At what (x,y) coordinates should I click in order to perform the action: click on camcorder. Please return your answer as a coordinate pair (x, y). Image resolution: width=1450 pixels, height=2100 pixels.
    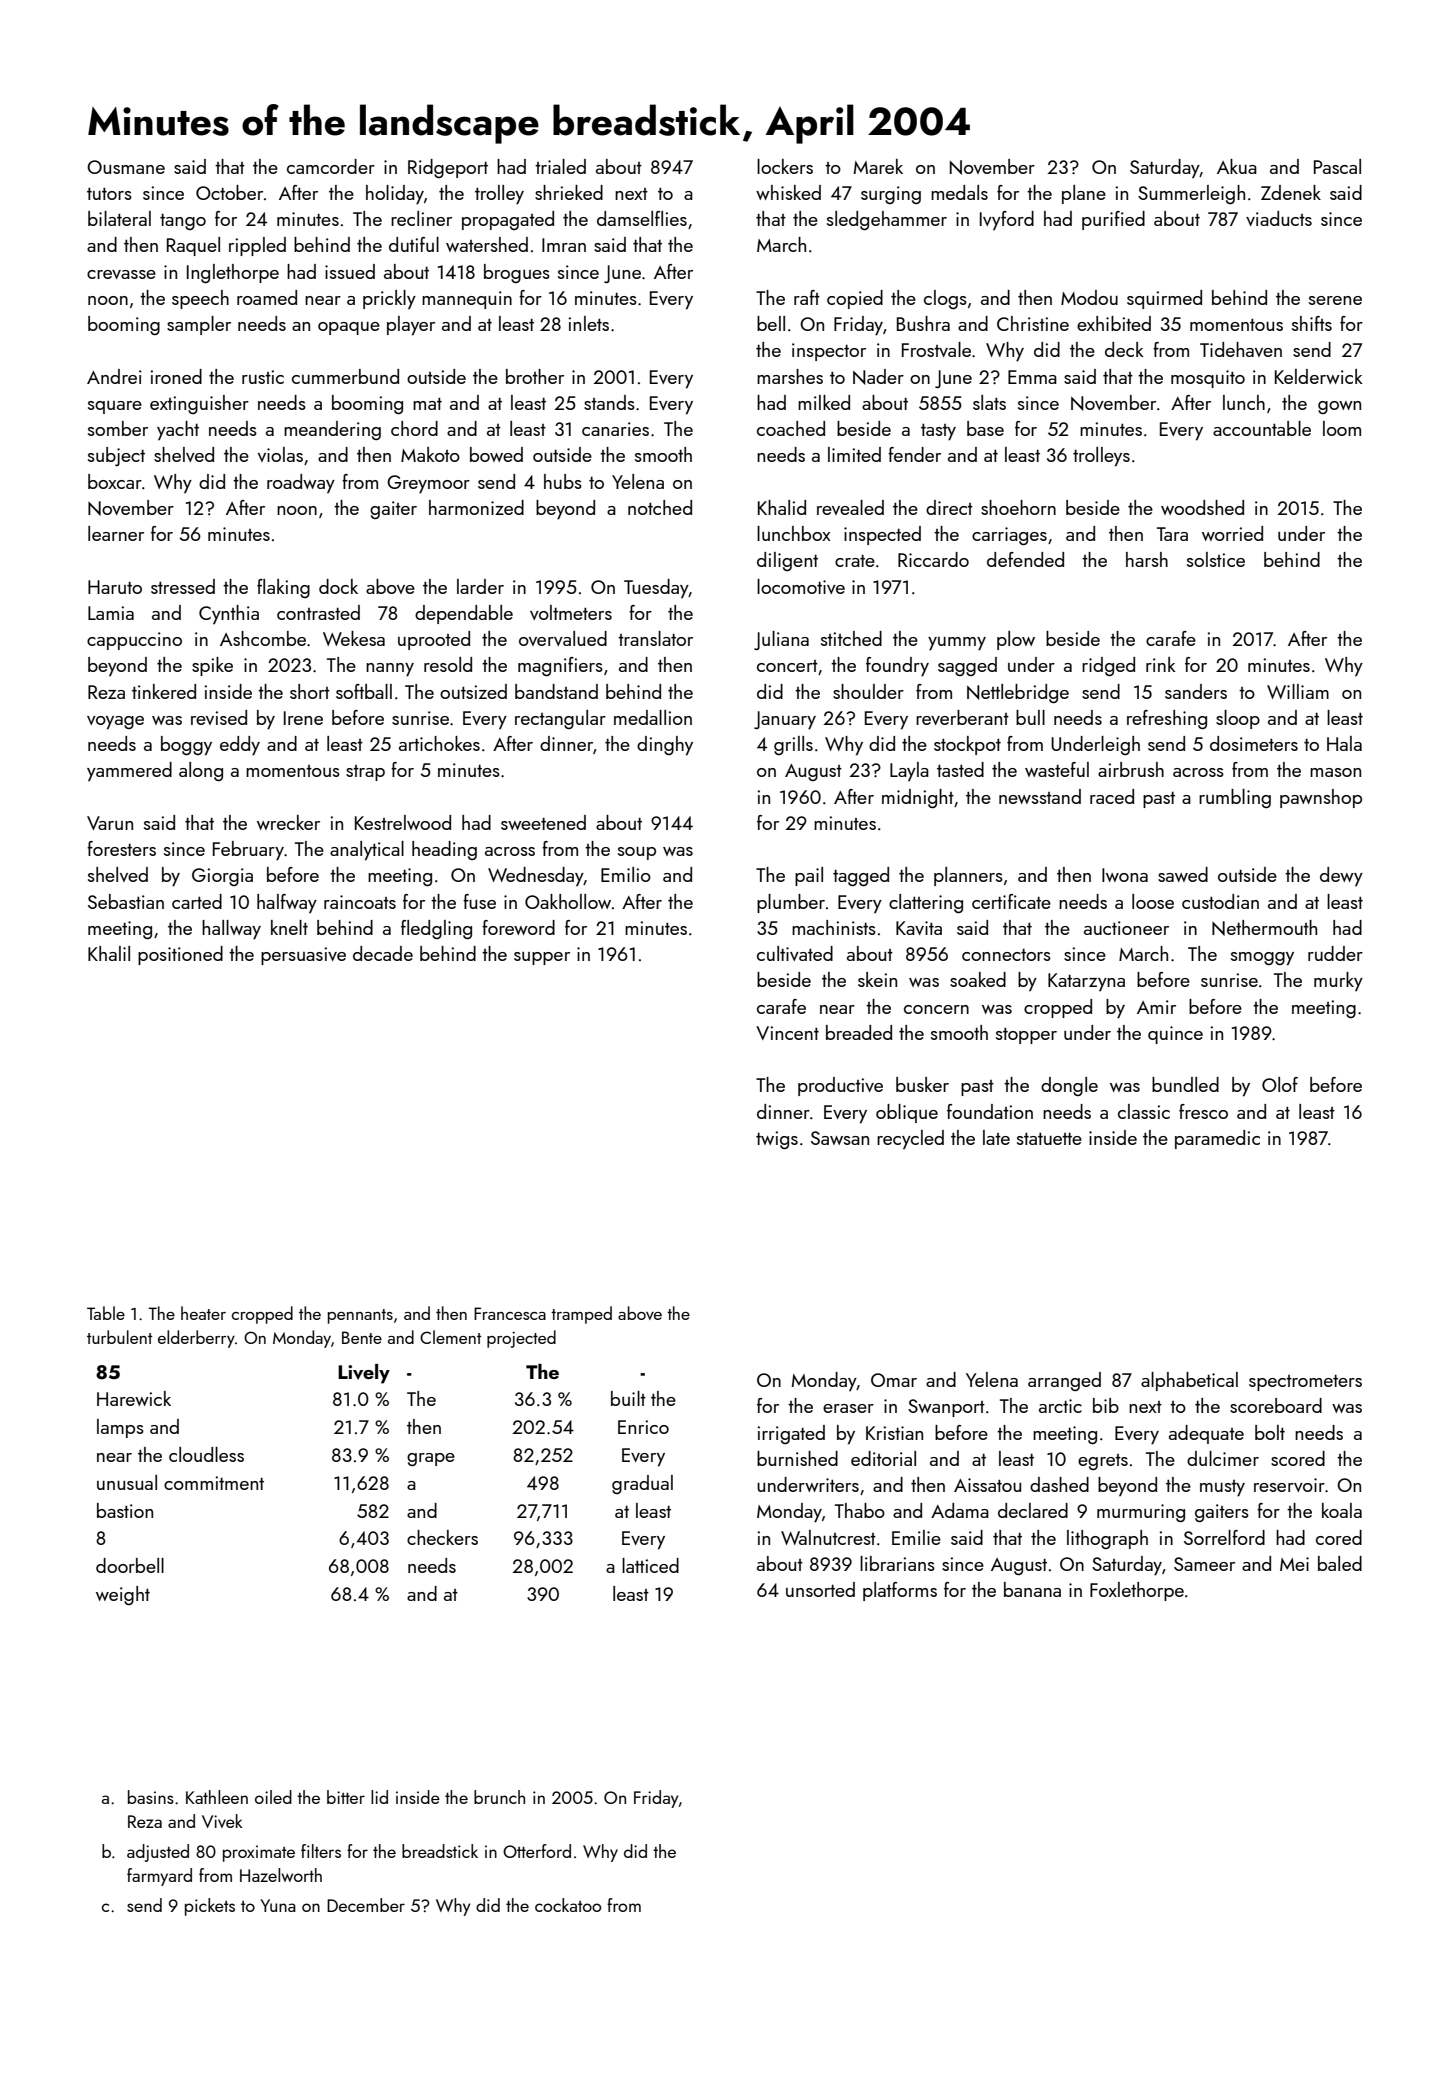
    Looking at the image, I should click on (331, 166).
